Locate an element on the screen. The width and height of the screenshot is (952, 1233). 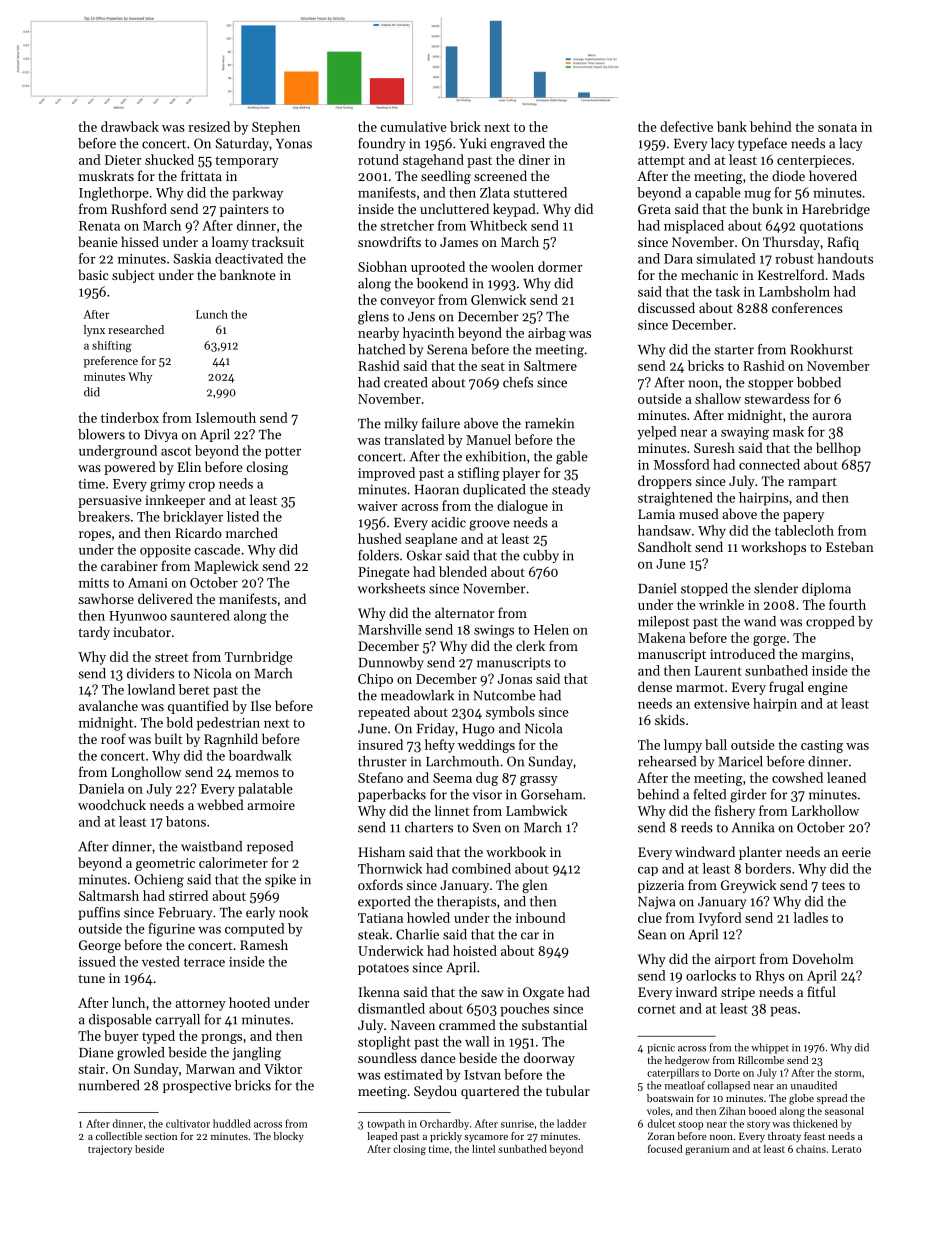
Rafiq is located at coordinates (843, 243).
